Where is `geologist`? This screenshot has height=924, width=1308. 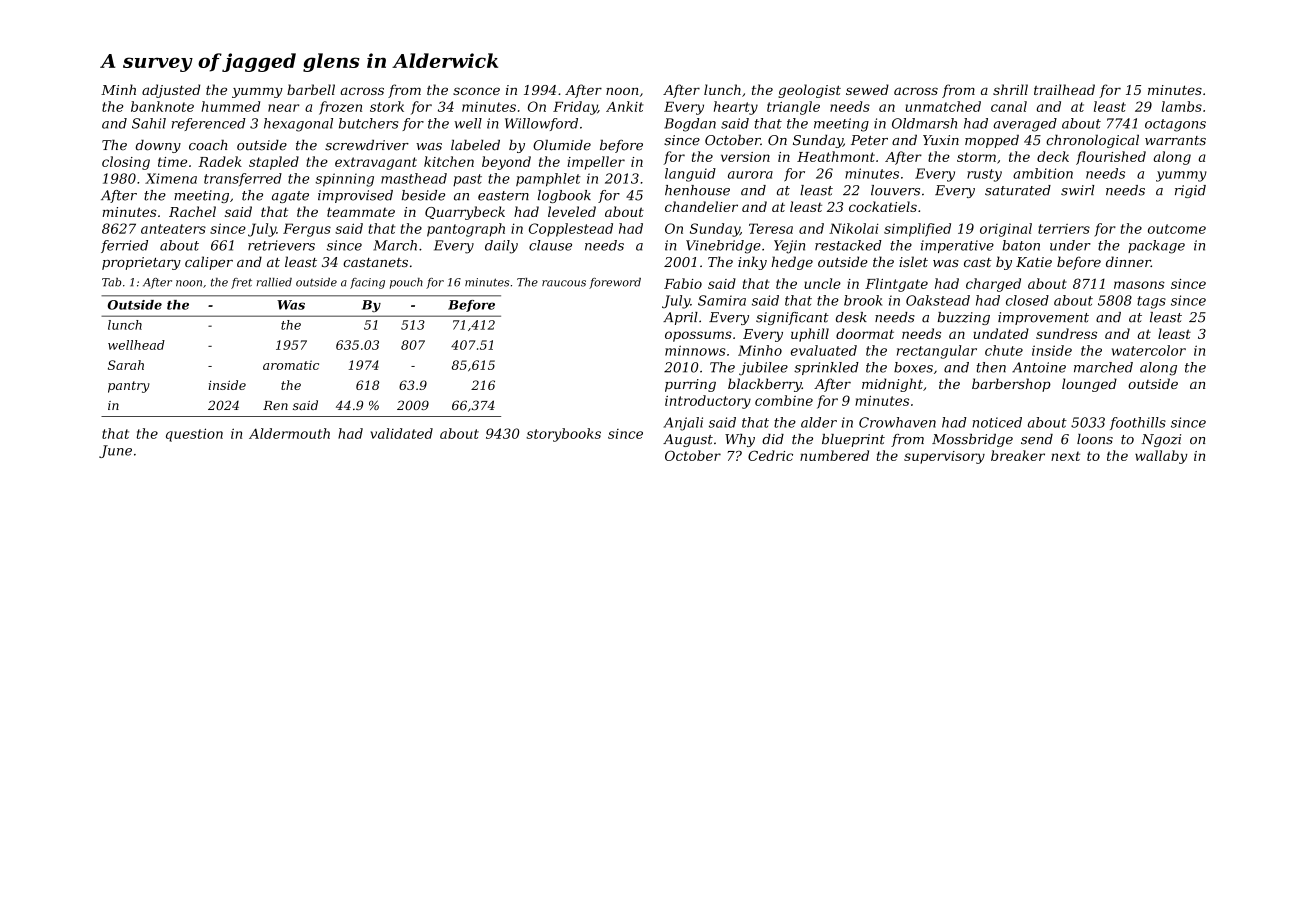
geologist is located at coordinates (809, 91).
